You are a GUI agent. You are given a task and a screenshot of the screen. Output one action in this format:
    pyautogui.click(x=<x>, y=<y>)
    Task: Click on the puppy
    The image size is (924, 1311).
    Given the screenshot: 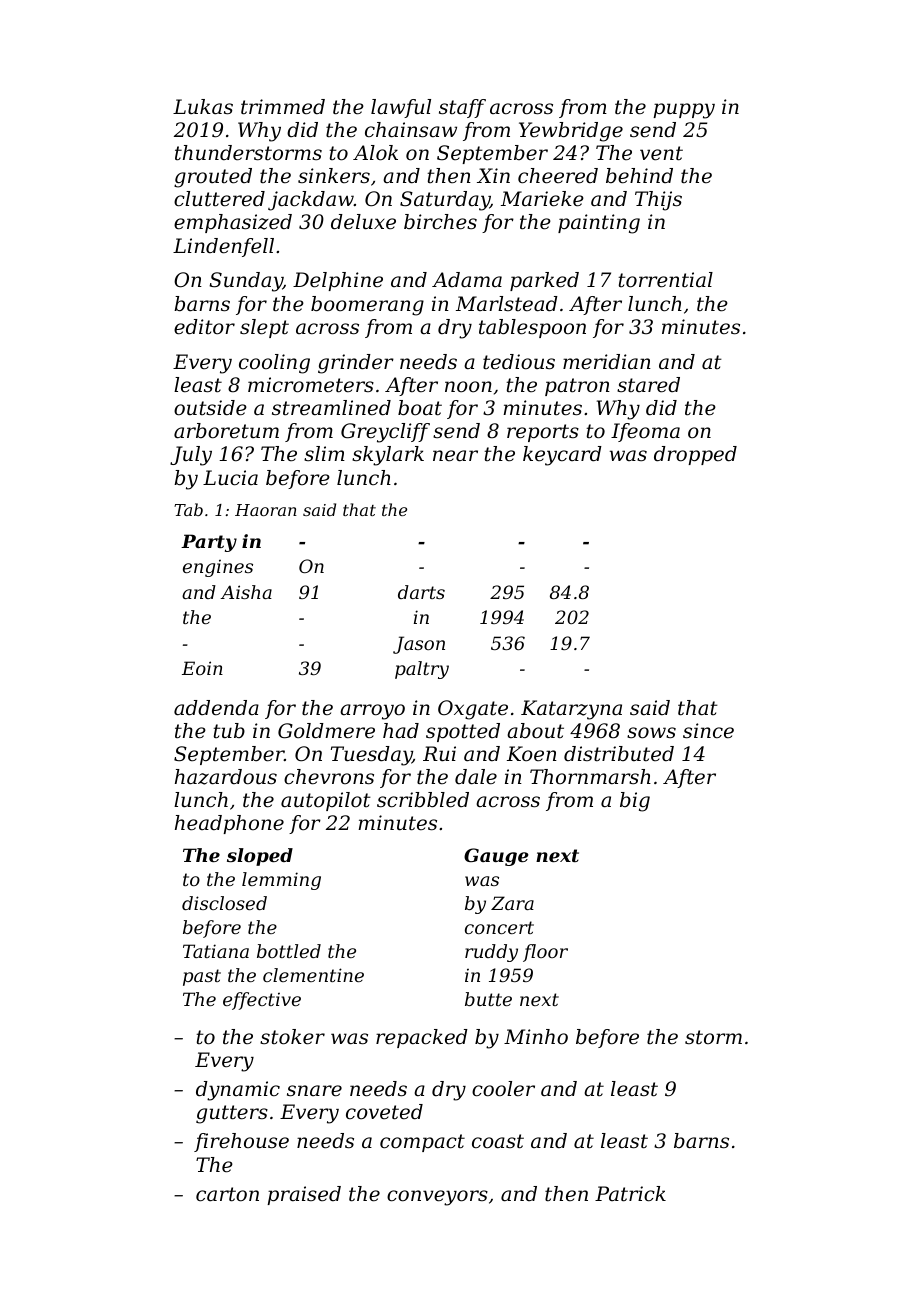 What is the action you would take?
    pyautogui.click(x=684, y=111)
